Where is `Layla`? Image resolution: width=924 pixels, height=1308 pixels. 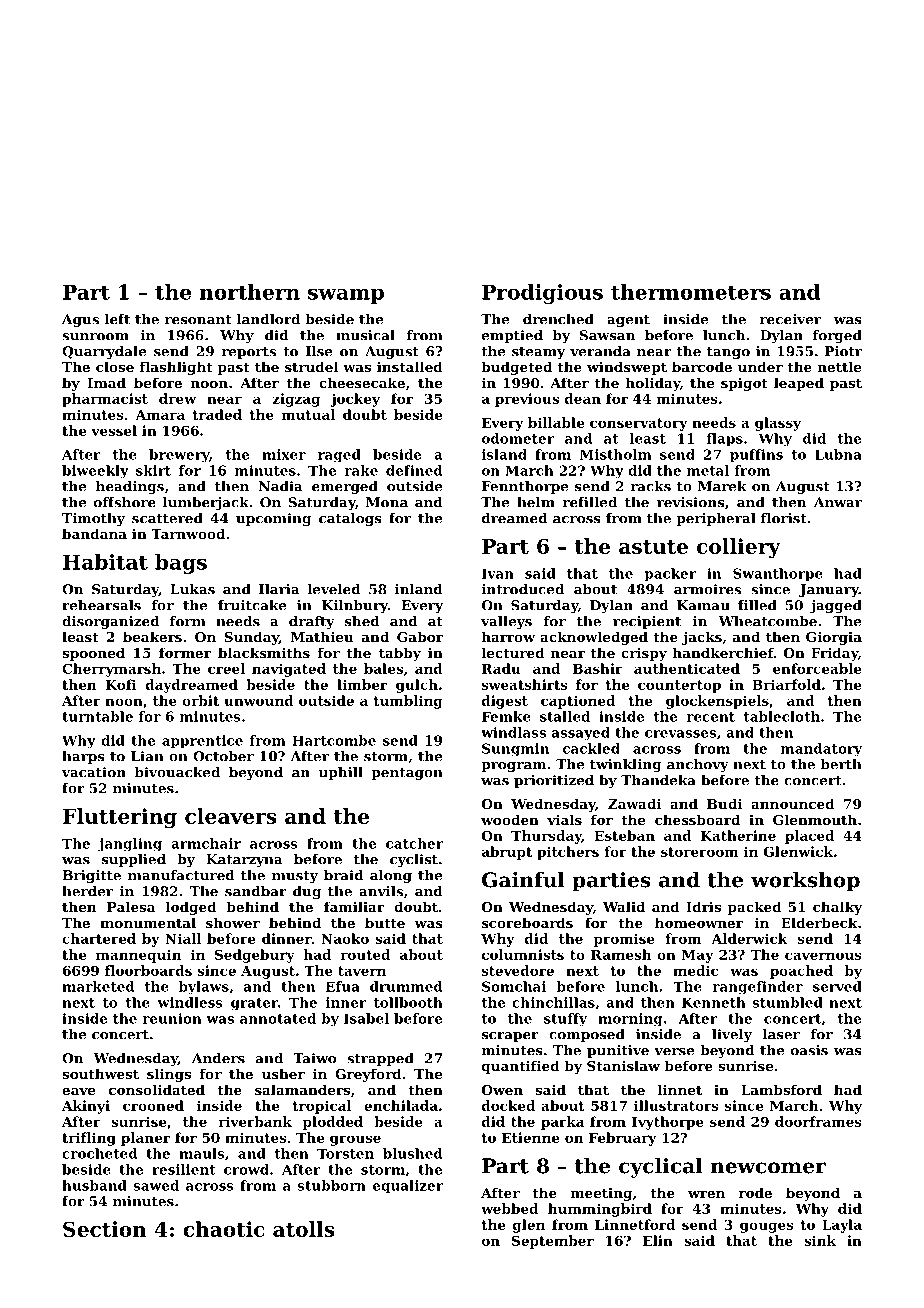 Layla is located at coordinates (842, 1226).
